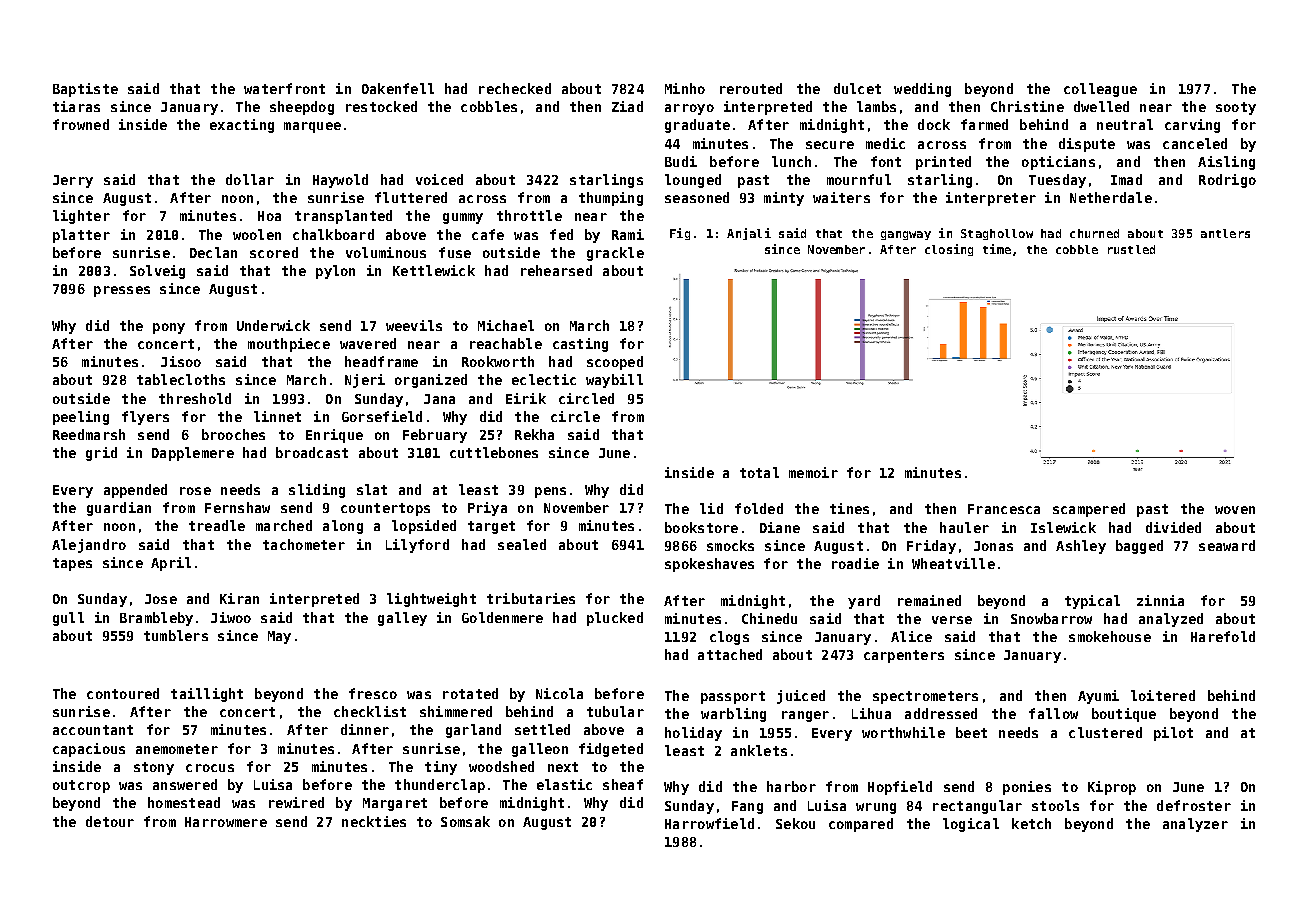 This screenshot has width=1308, height=924. I want to click on wedding, so click(922, 90).
